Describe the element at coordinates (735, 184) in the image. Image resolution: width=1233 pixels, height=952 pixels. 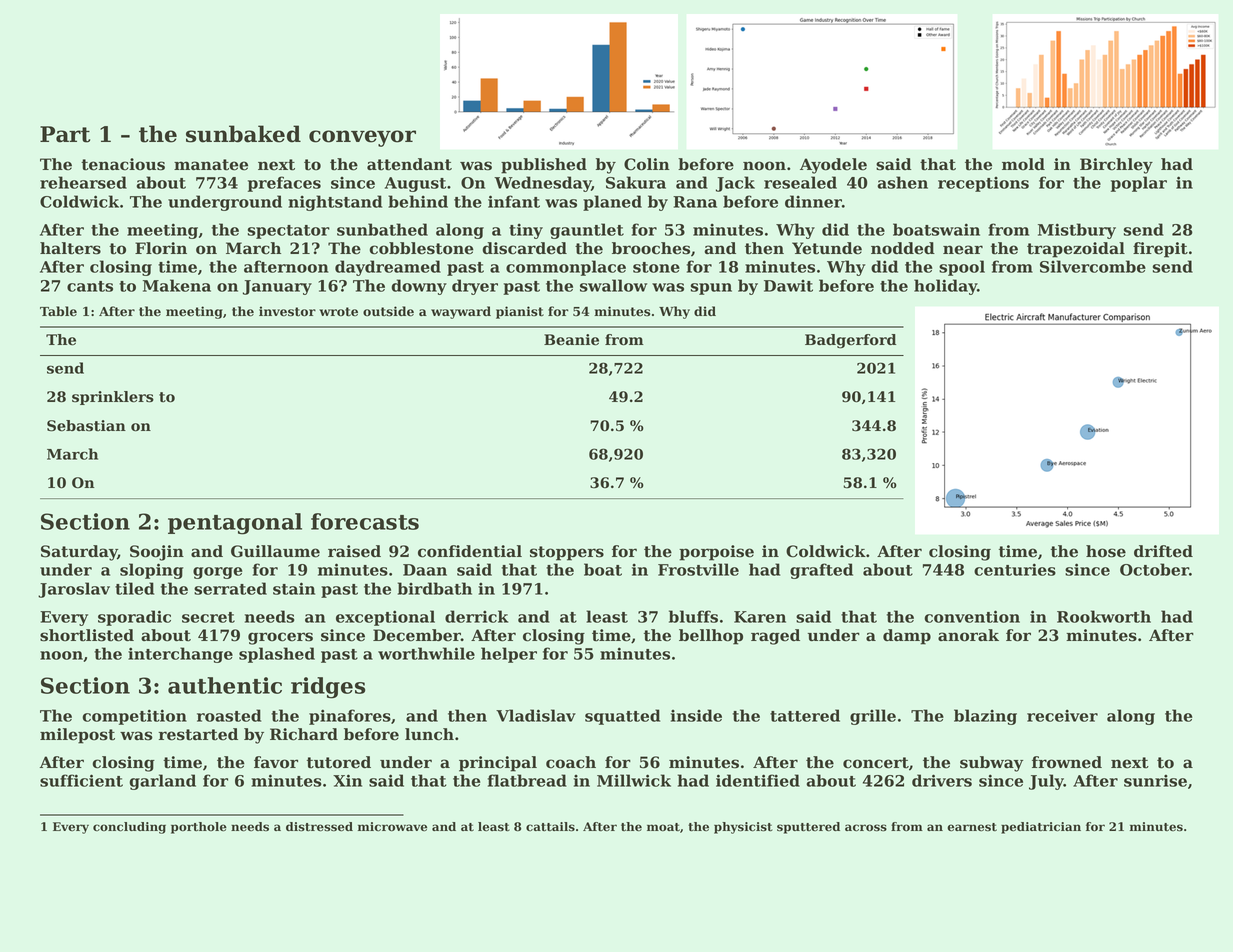
I see `Jack` at that location.
